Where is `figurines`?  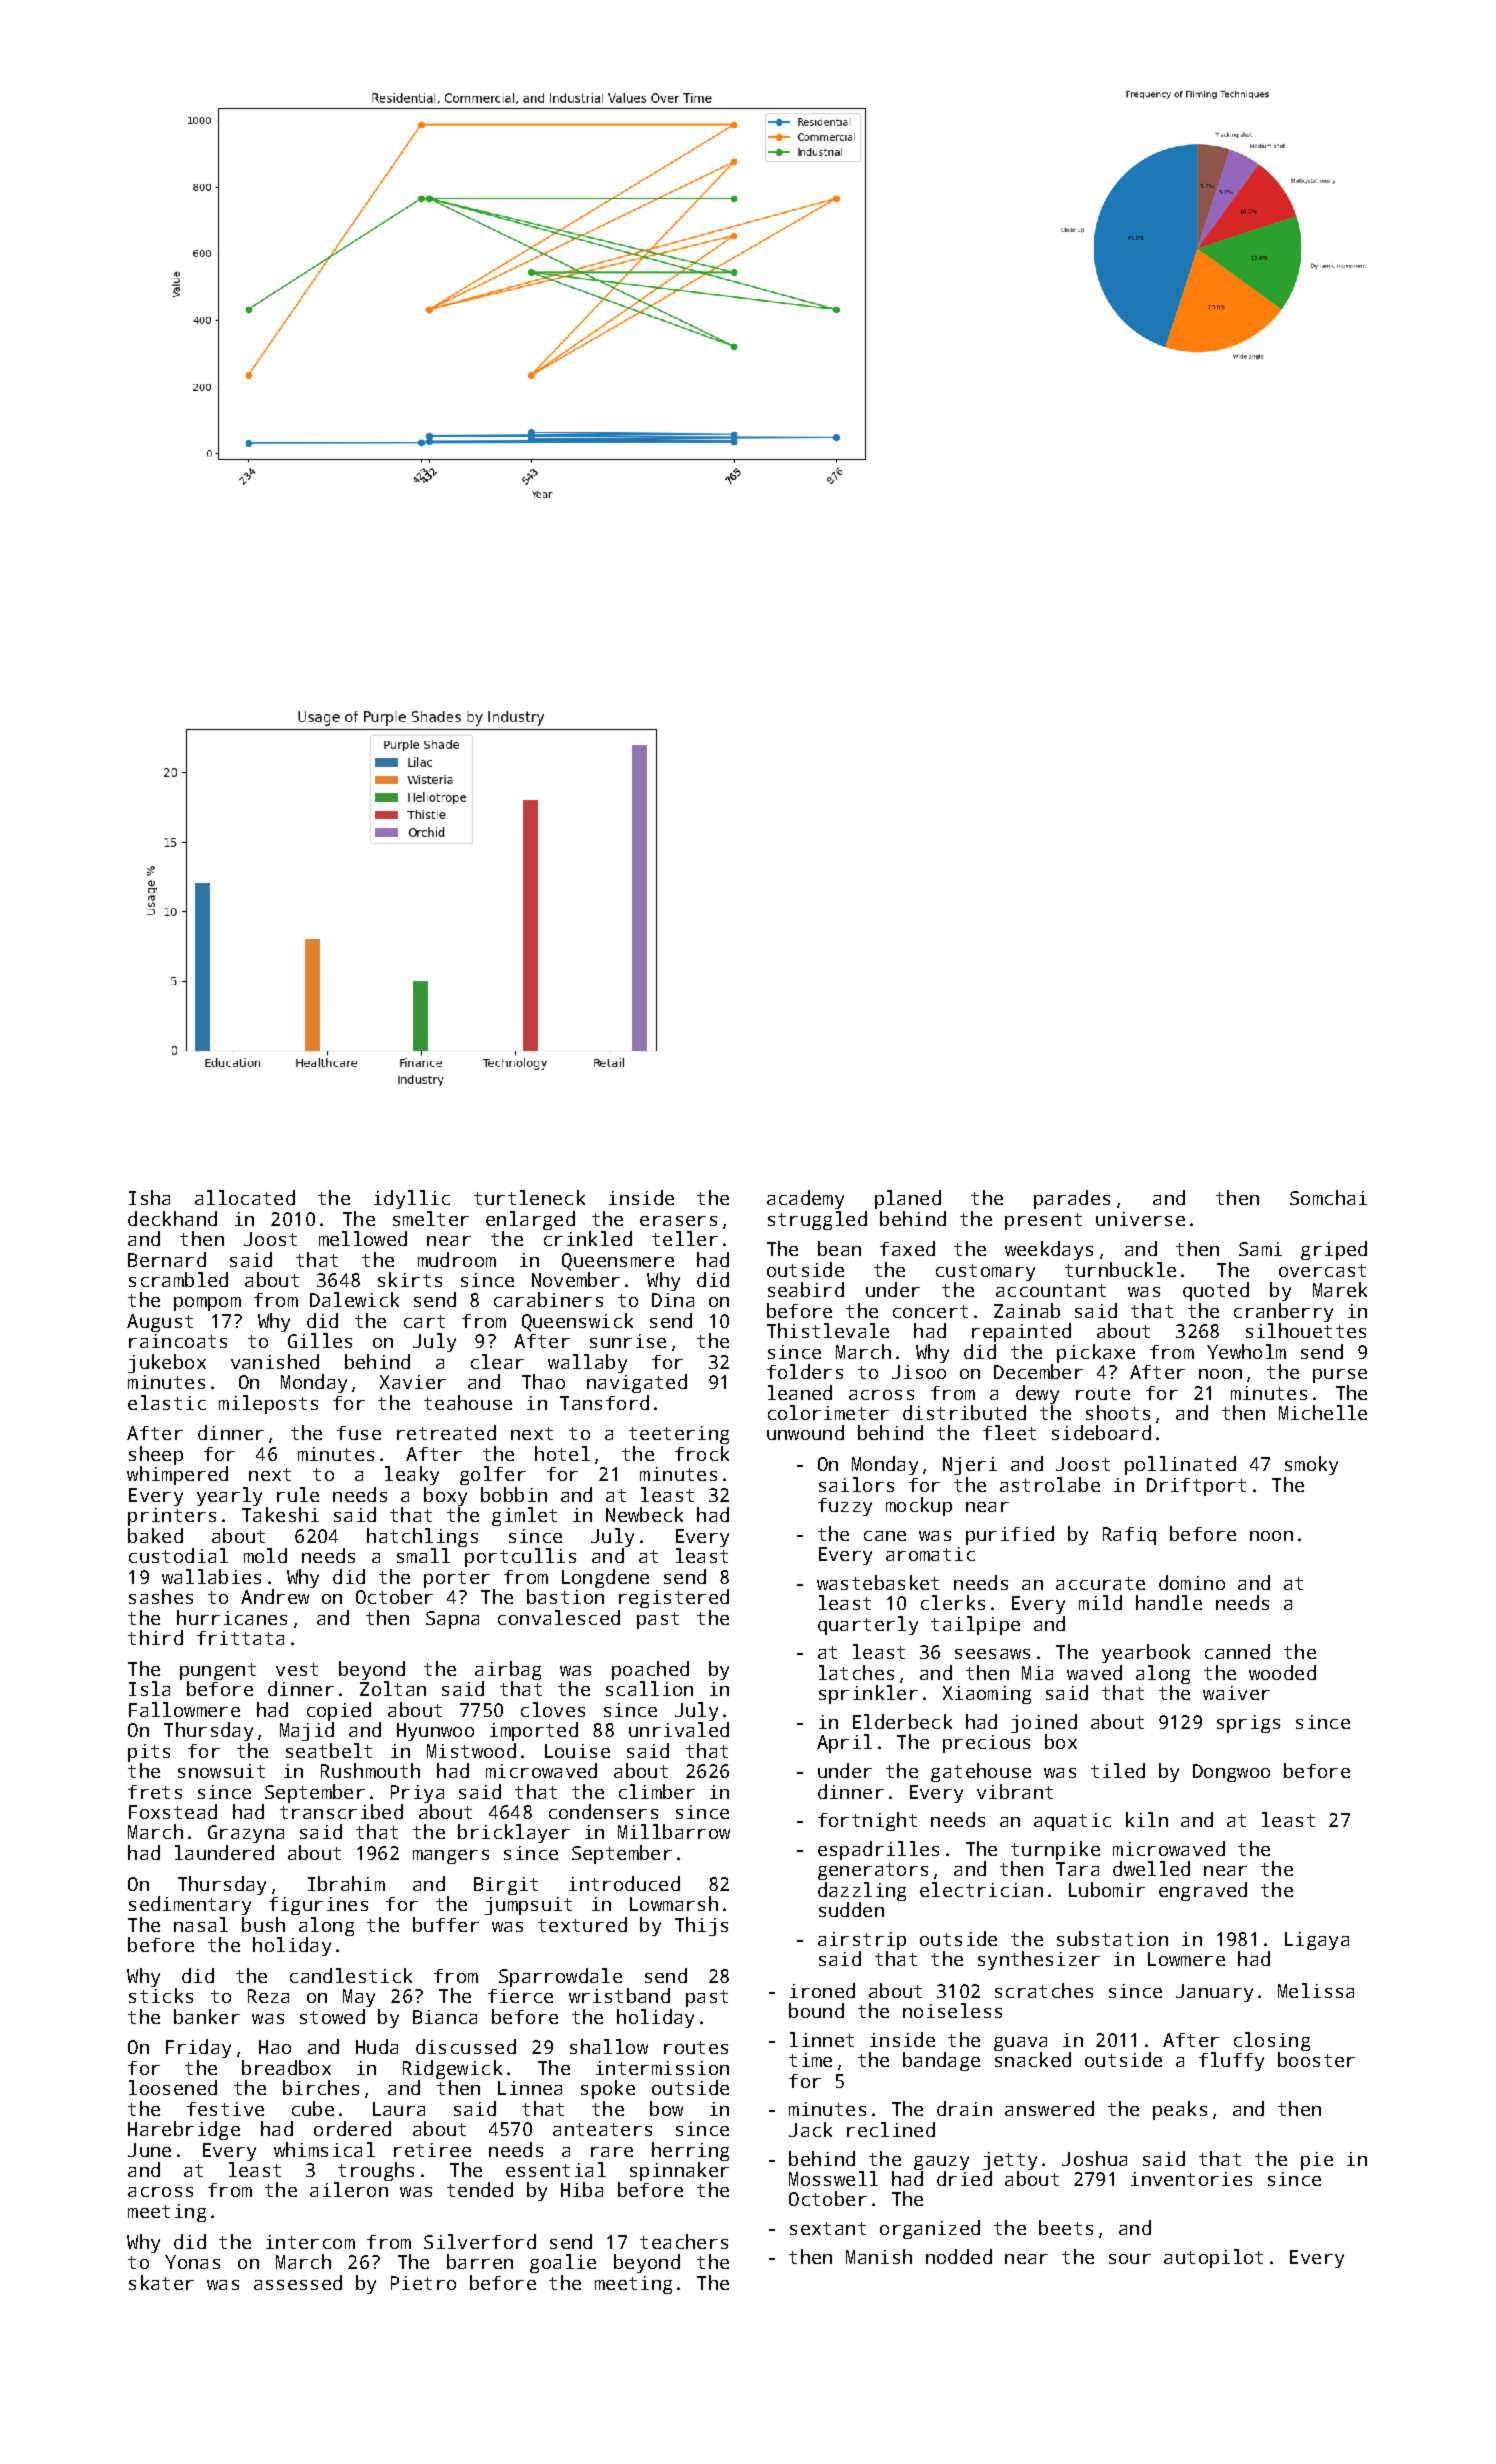
figurines is located at coordinates (318, 1906).
